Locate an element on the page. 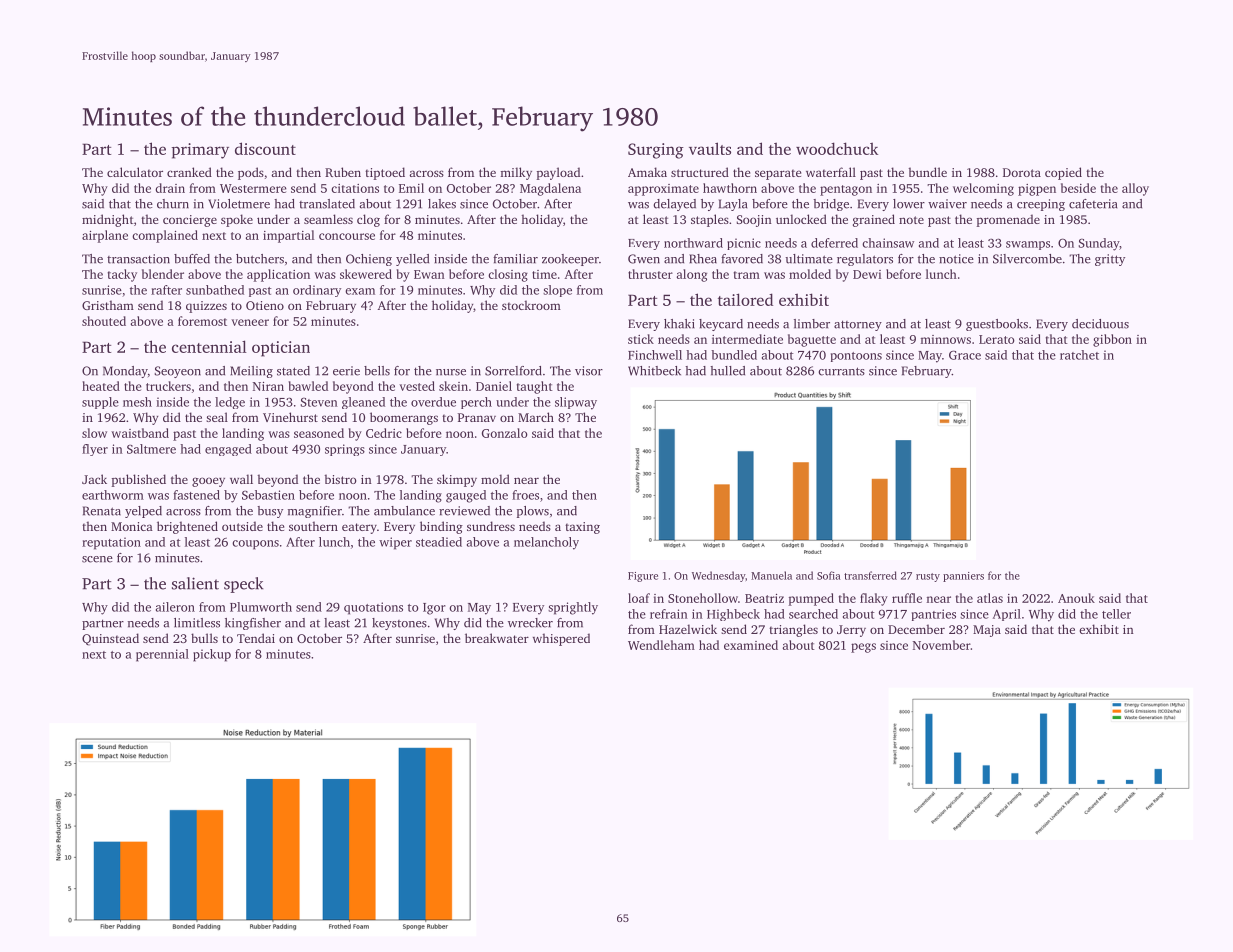  coupons is located at coordinates (255, 545).
